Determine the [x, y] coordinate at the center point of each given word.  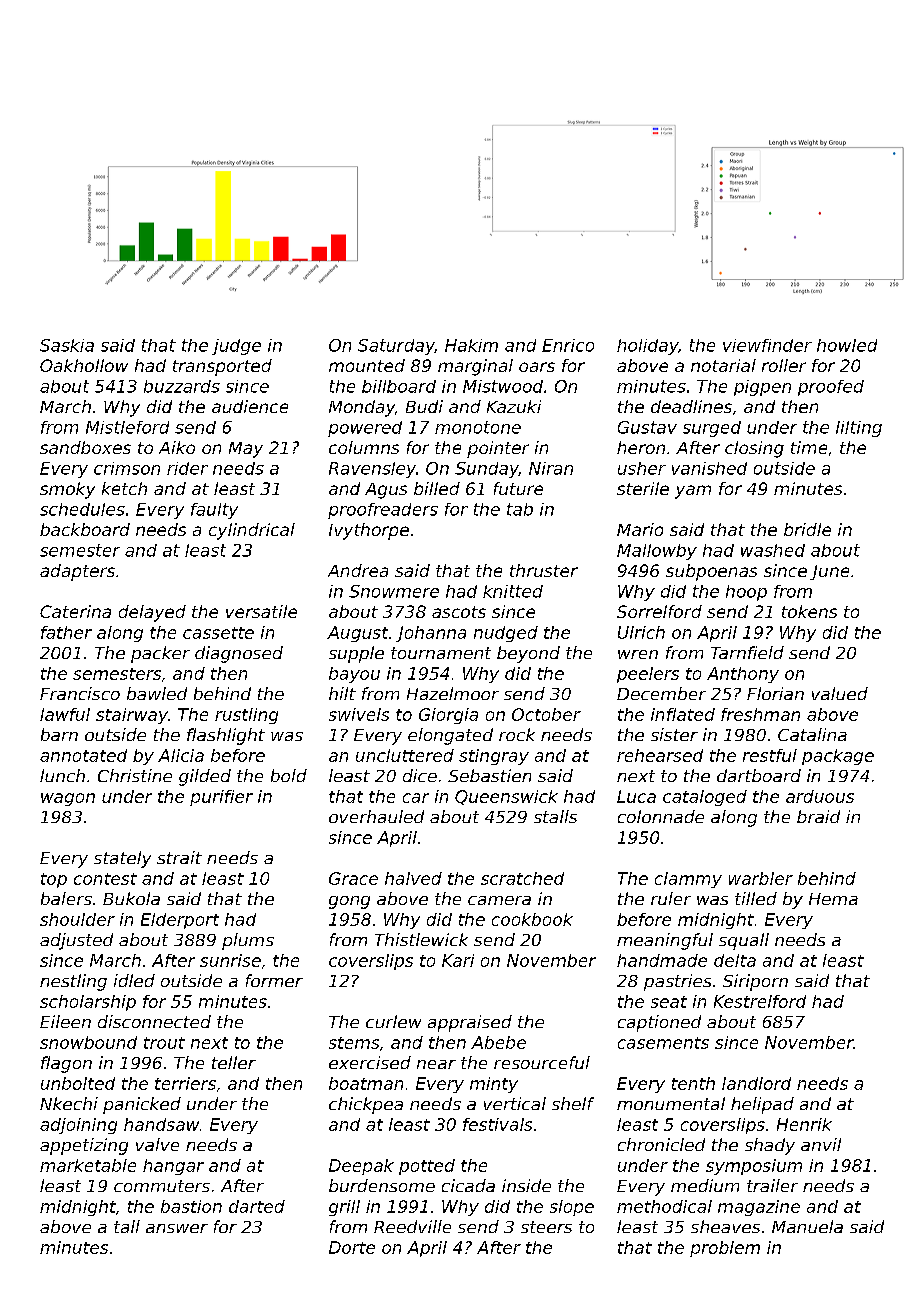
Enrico [568, 345]
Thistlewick [421, 939]
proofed [831, 388]
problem [725, 1249]
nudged [506, 634]
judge [236, 347]
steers [546, 1227]
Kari [458, 960]
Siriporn [755, 982]
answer [177, 1228]
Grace [353, 878]
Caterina [75, 611]
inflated [683, 714]
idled [134, 980]
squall [744, 941]
